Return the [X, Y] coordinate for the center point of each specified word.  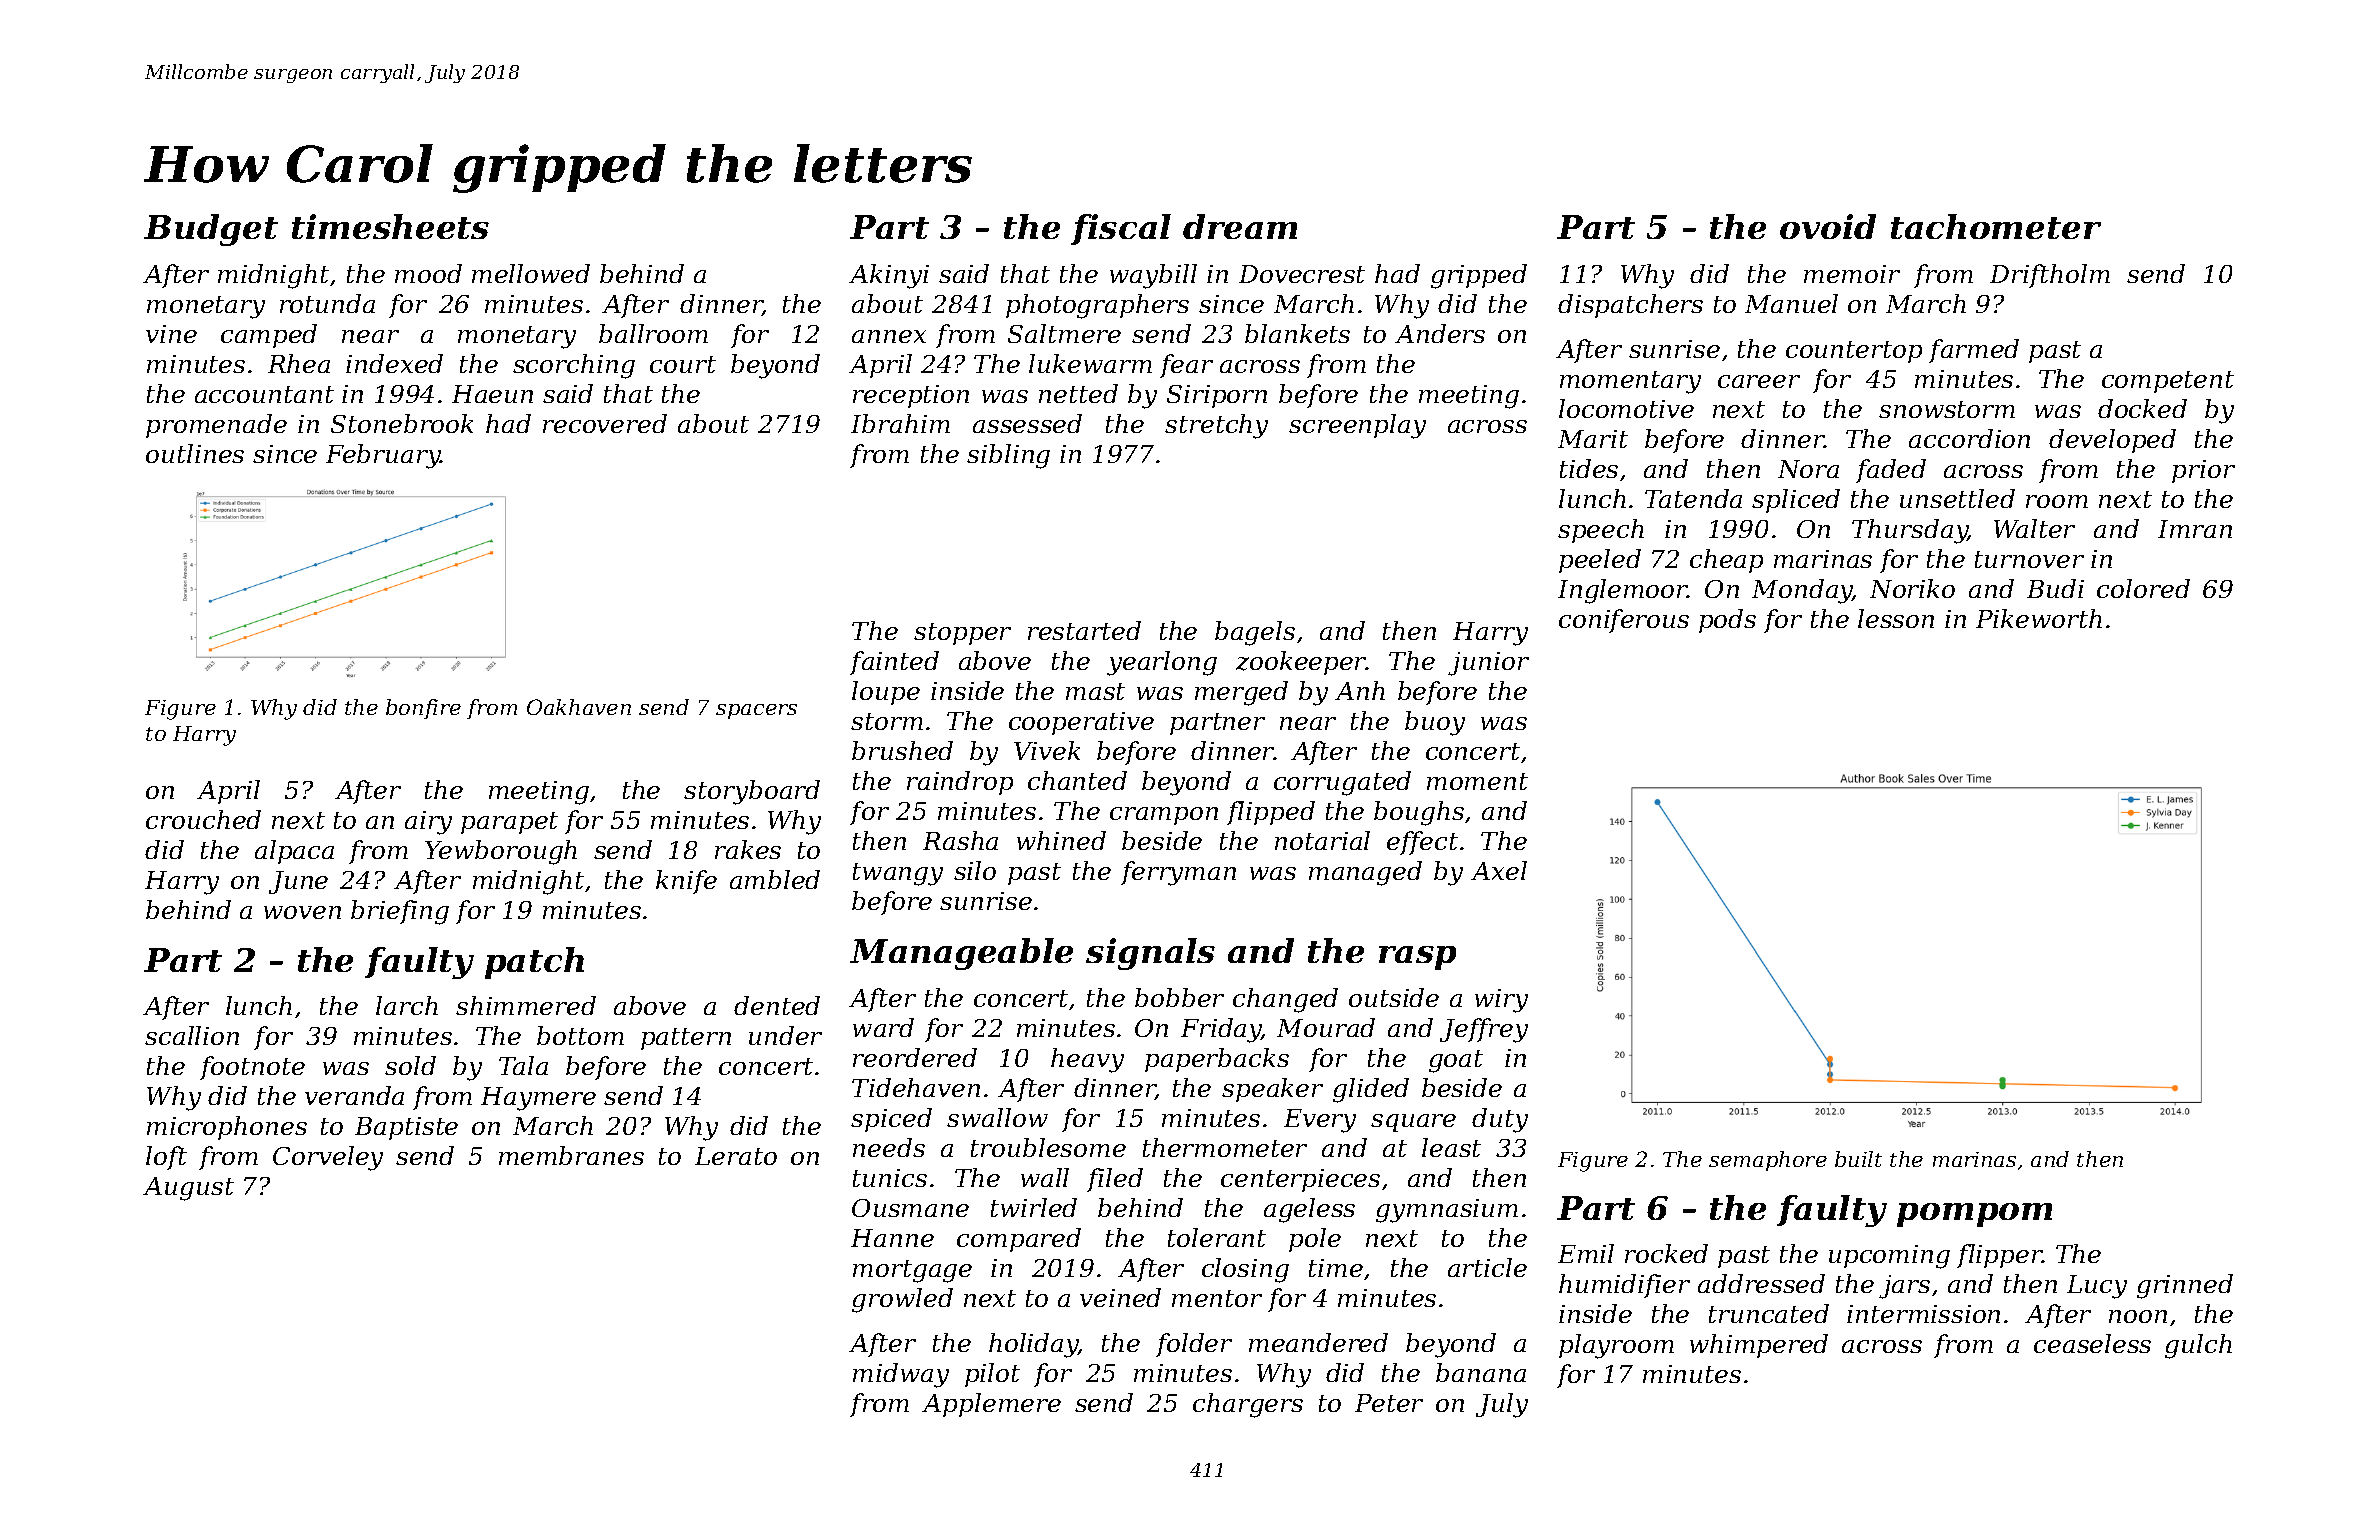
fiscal [1121, 229]
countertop [1854, 352]
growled [902, 1300]
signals [1150, 954]
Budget [211, 230]
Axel [1499, 870]
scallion [192, 1035]
